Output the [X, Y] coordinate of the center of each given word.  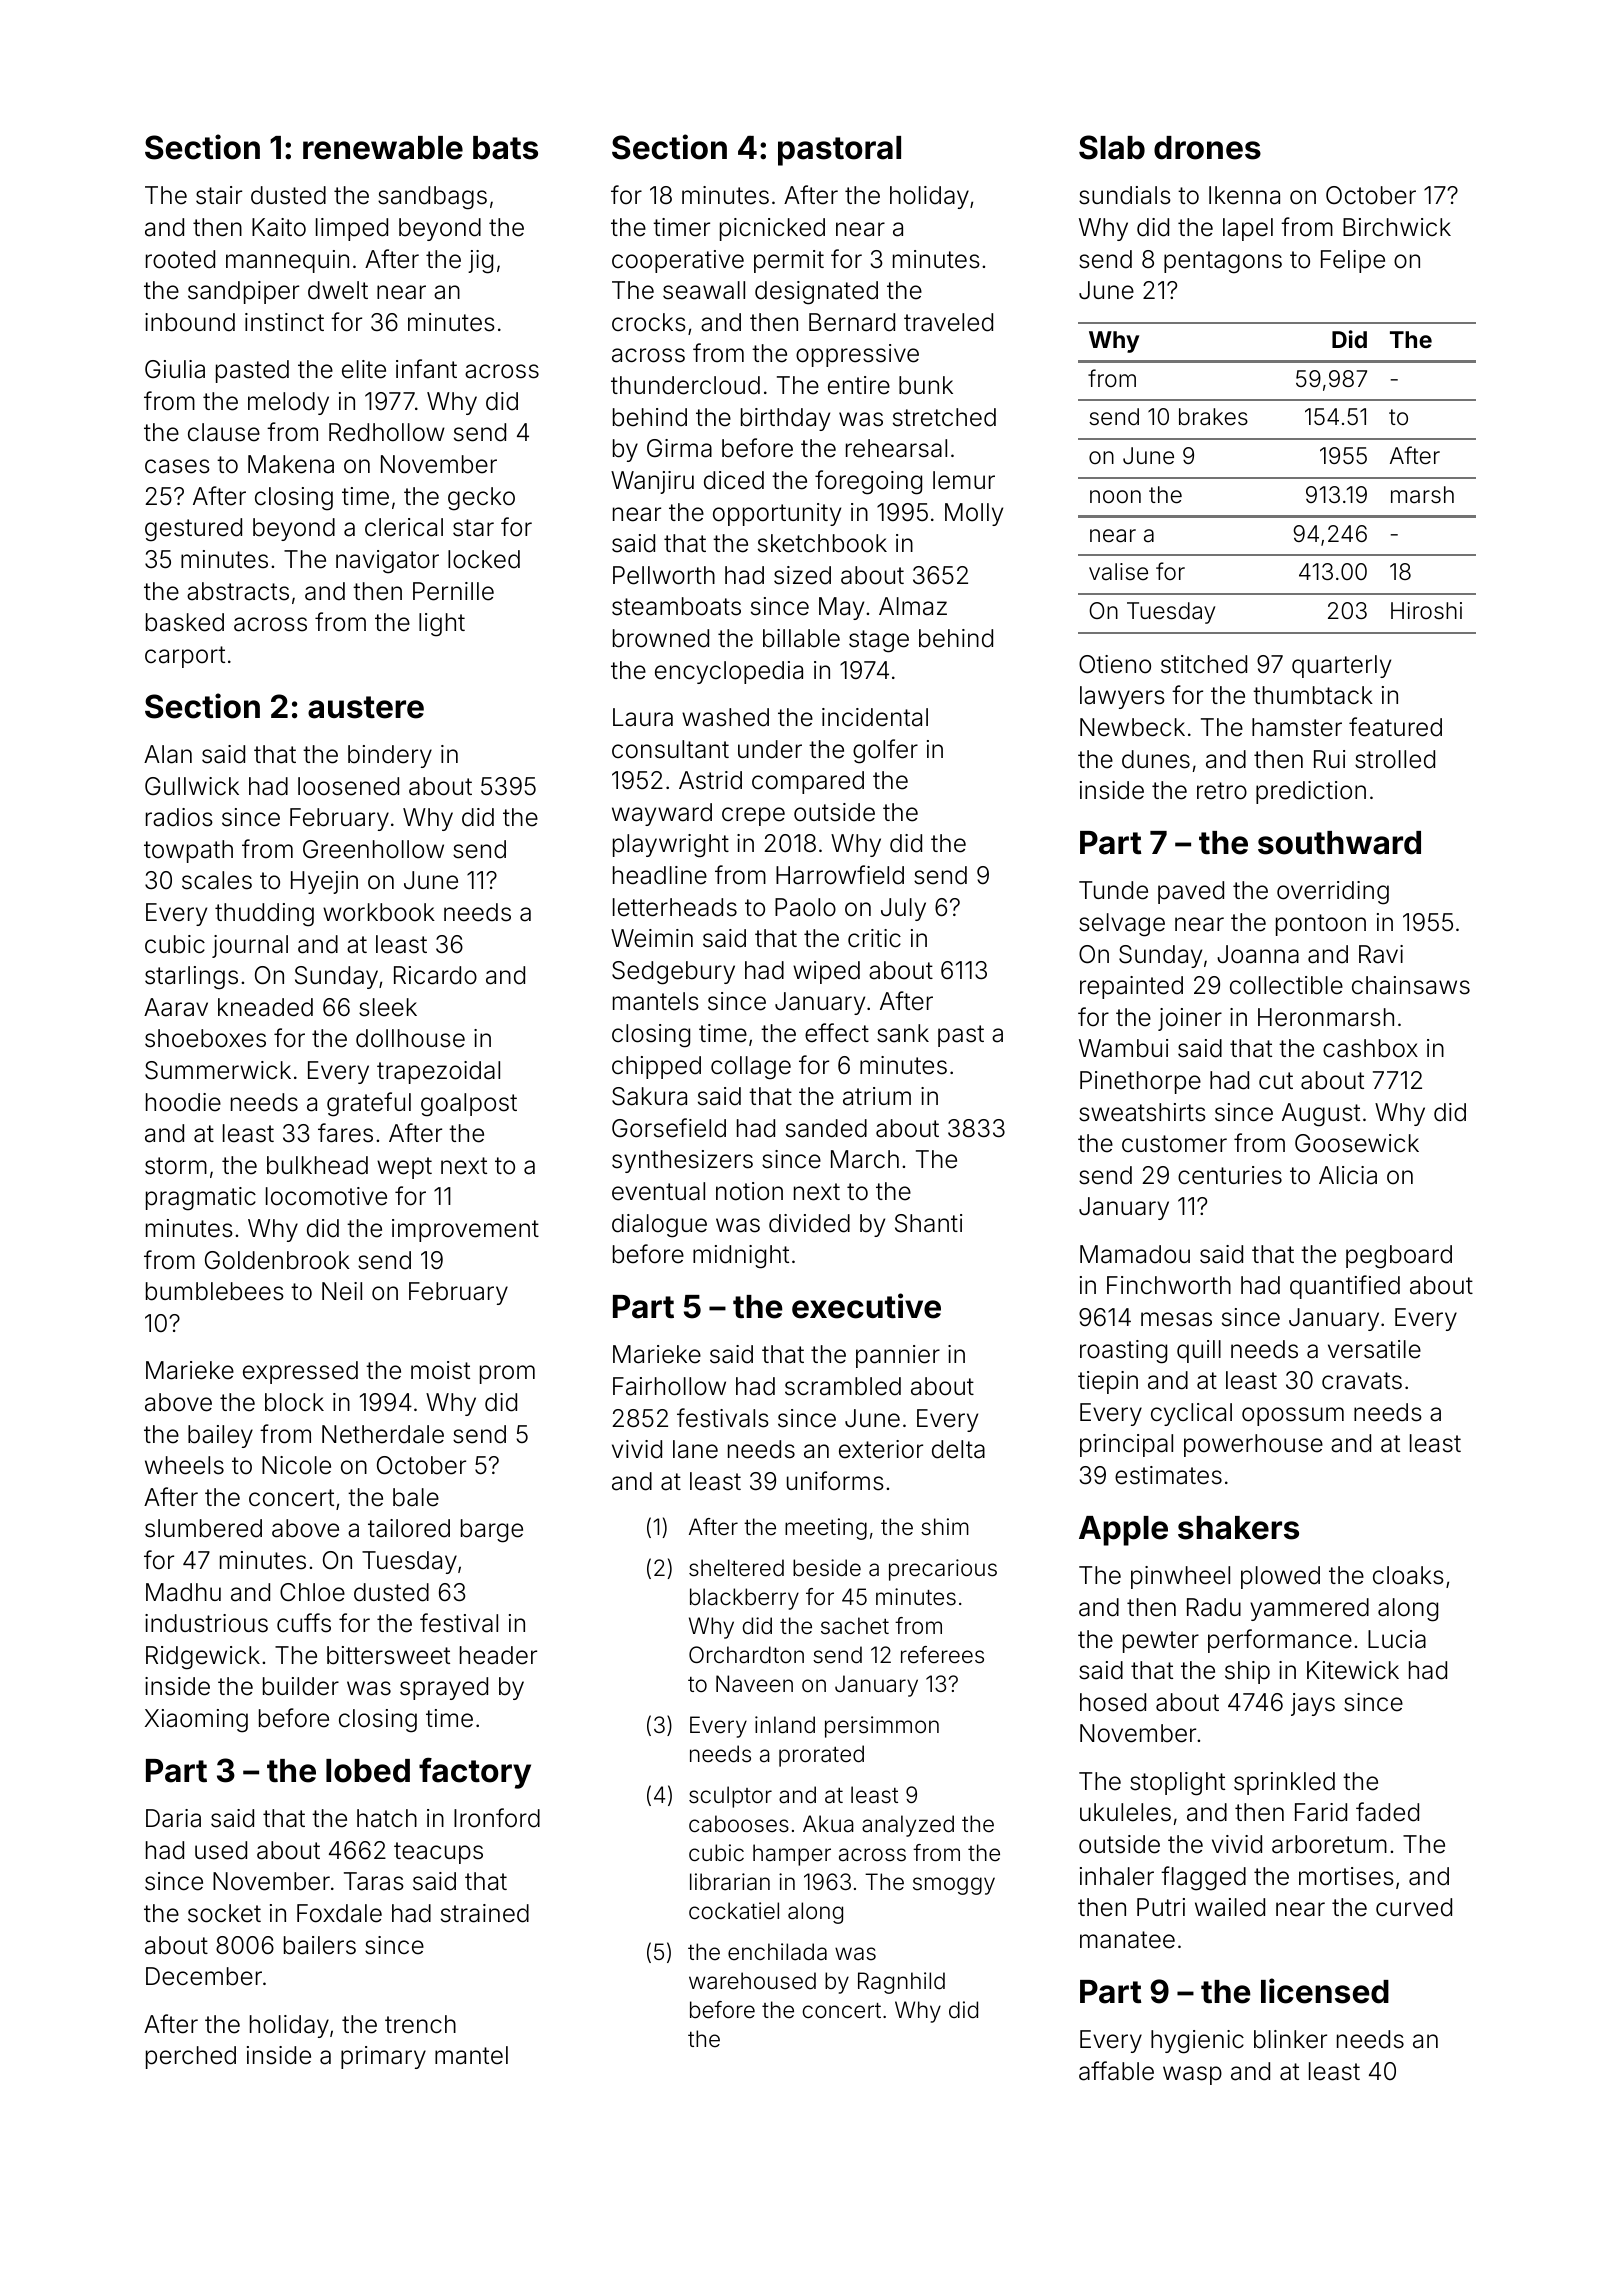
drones [1207, 148]
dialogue [659, 1226]
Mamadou [1135, 1254]
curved [1414, 1907]
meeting [826, 1529]
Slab [1112, 147]
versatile [1374, 1349]
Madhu [183, 1592]
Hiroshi [1426, 610]
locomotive [326, 1196]
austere [366, 707]
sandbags [432, 198]
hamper [792, 1855]
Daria [173, 1818]
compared [808, 782]
